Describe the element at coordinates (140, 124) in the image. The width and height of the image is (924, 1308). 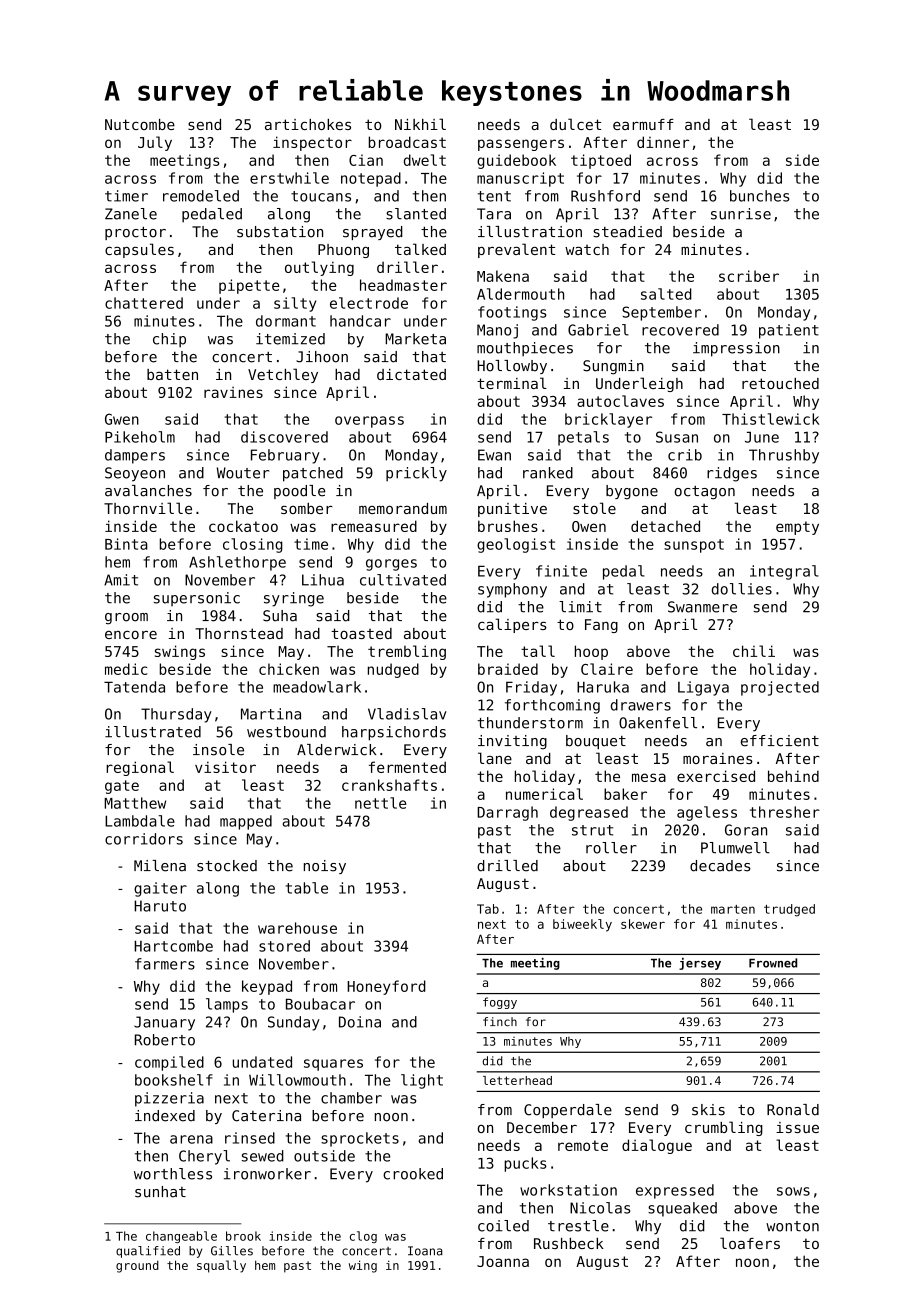
I see `Nutcombe` at that location.
